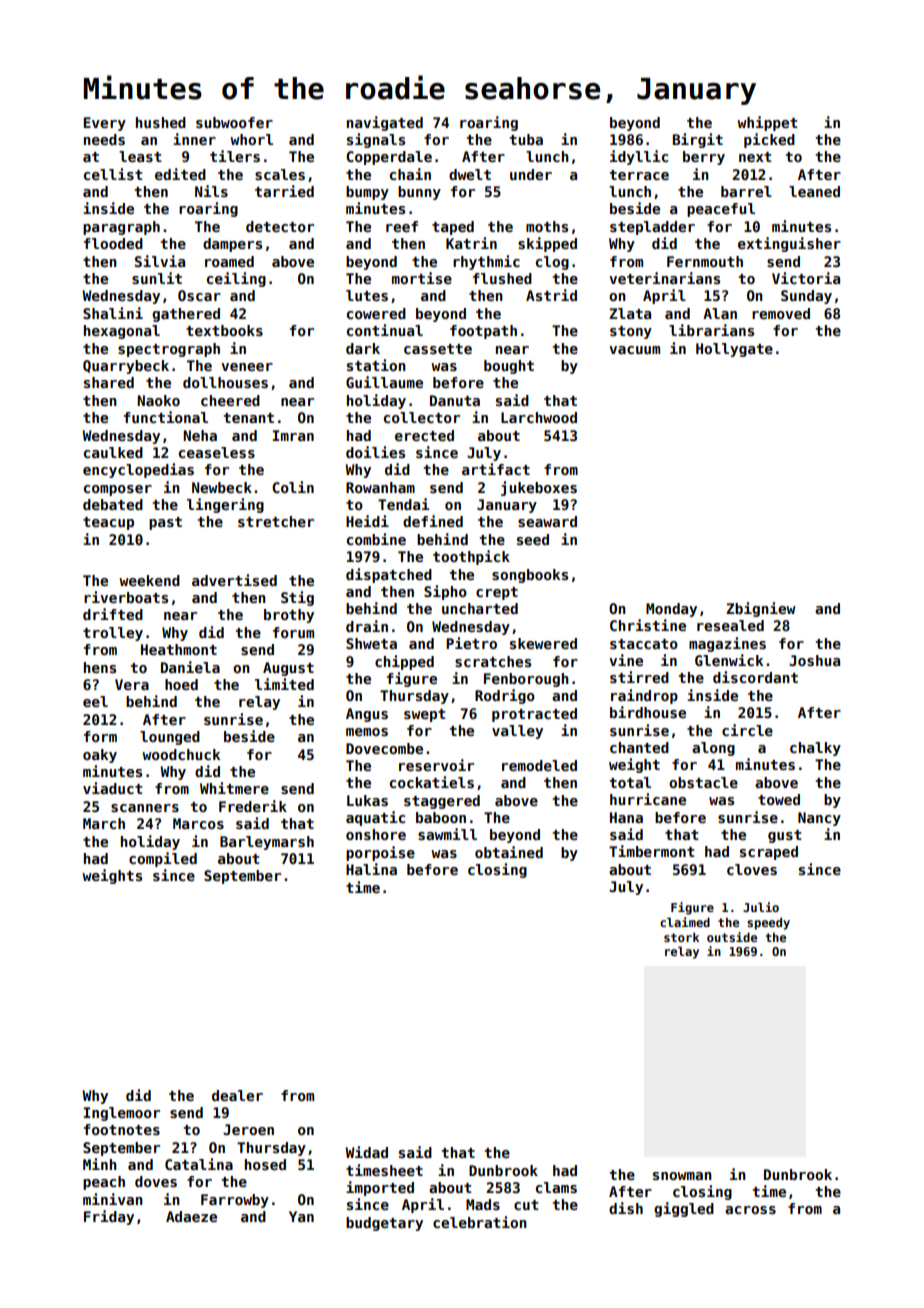  What do you see at coordinates (122, 1129) in the screenshot?
I see `footnotes` at bounding box center [122, 1129].
